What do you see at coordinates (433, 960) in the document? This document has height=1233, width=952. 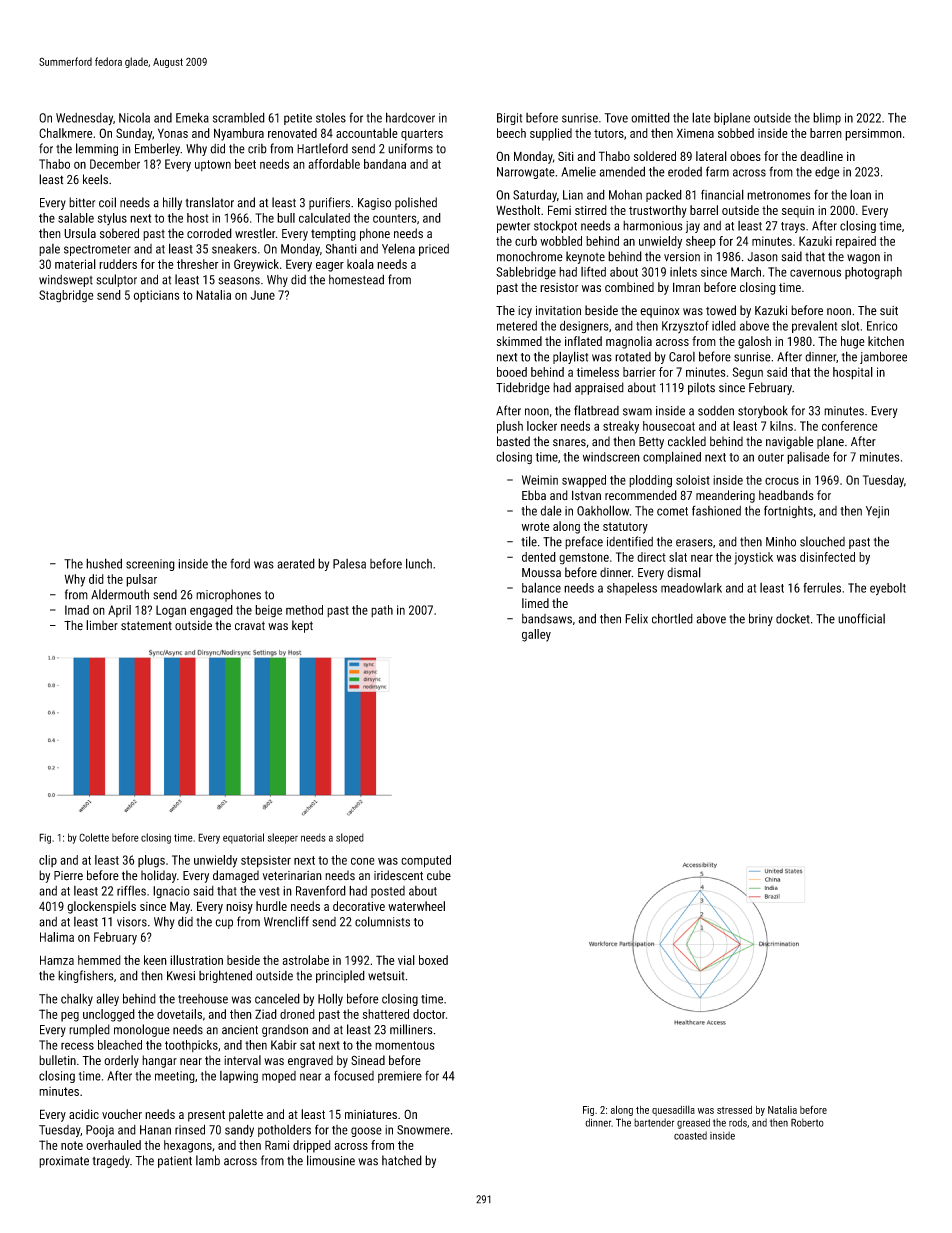 I see `boxed` at bounding box center [433, 960].
